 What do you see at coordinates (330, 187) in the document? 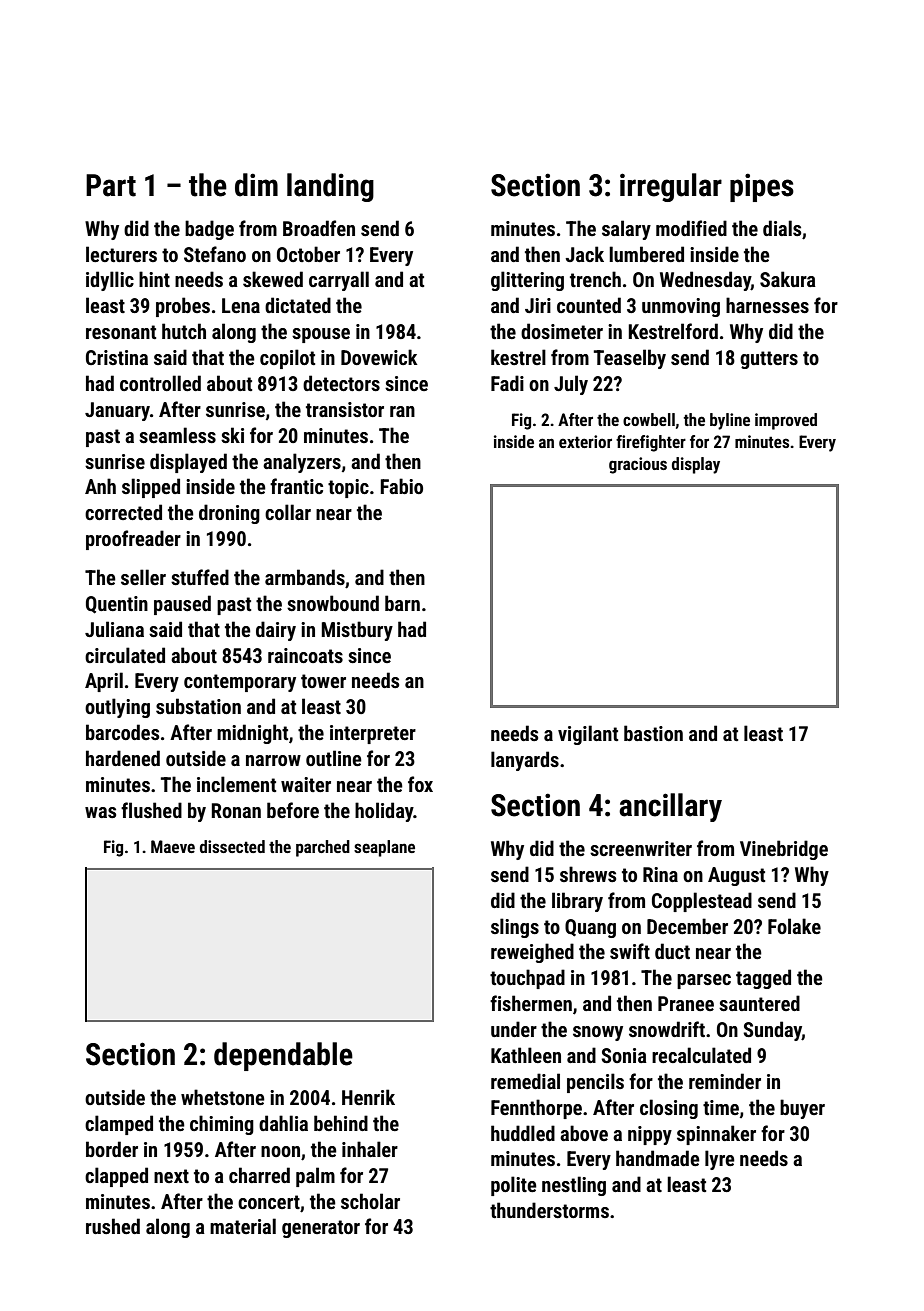
I see `landing` at bounding box center [330, 187].
